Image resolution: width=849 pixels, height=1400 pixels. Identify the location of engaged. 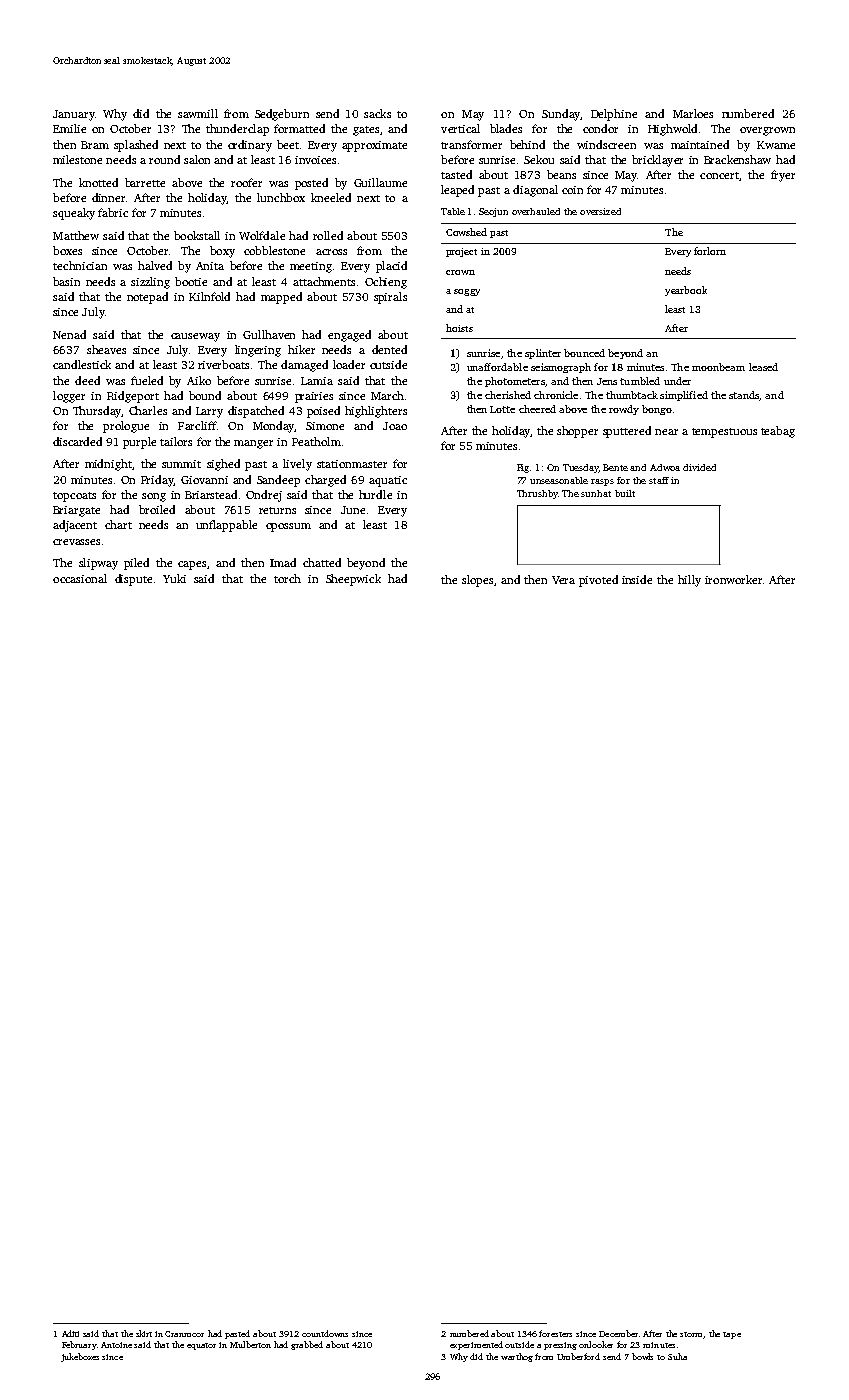
(349, 336).
